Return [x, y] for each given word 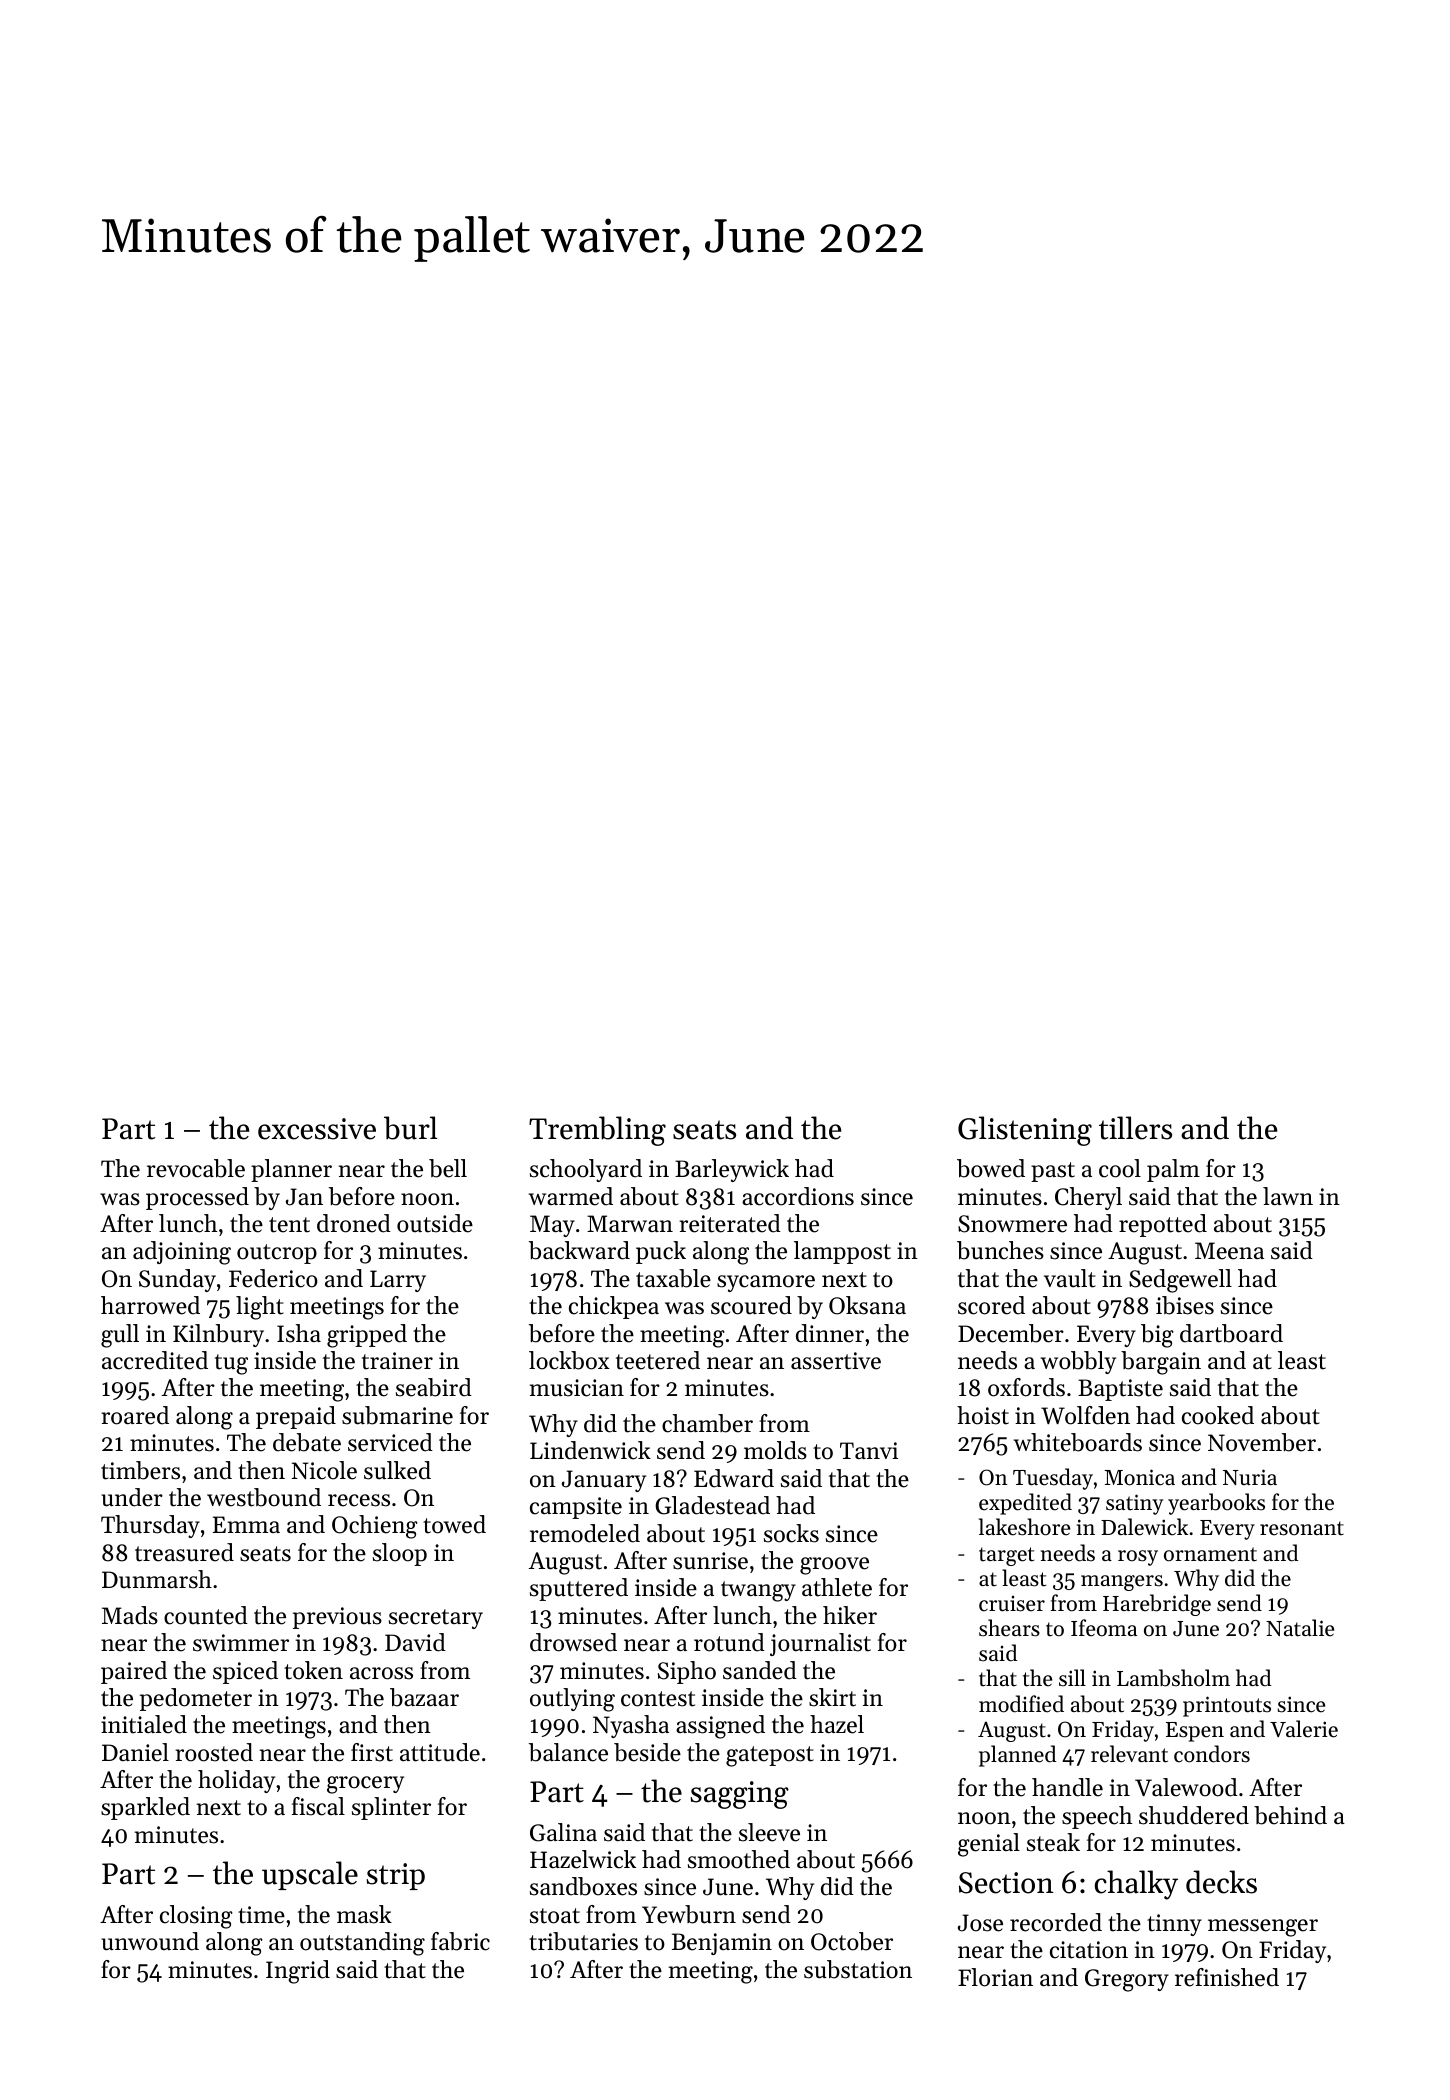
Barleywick [732, 1170]
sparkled [145, 1808]
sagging [740, 1795]
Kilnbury [218, 1335]
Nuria [1250, 1477]
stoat [555, 1916]
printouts [1227, 1706]
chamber [707, 1423]
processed [197, 1198]
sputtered [579, 1589]
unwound [150, 1941]
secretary [436, 1619]
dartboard [1231, 1333]
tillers [1135, 1128]
